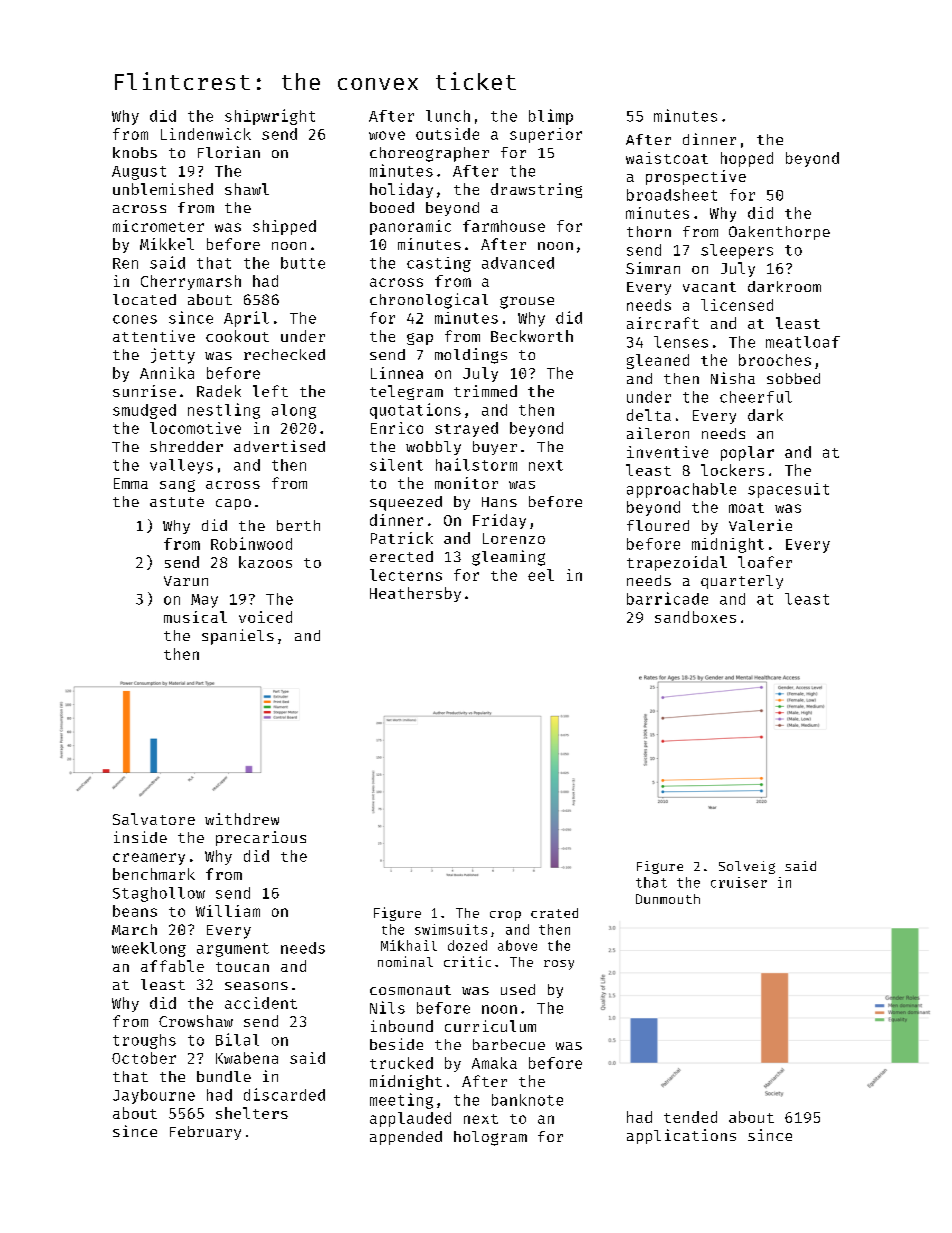  I want to click on spaniels, so click(238, 637).
